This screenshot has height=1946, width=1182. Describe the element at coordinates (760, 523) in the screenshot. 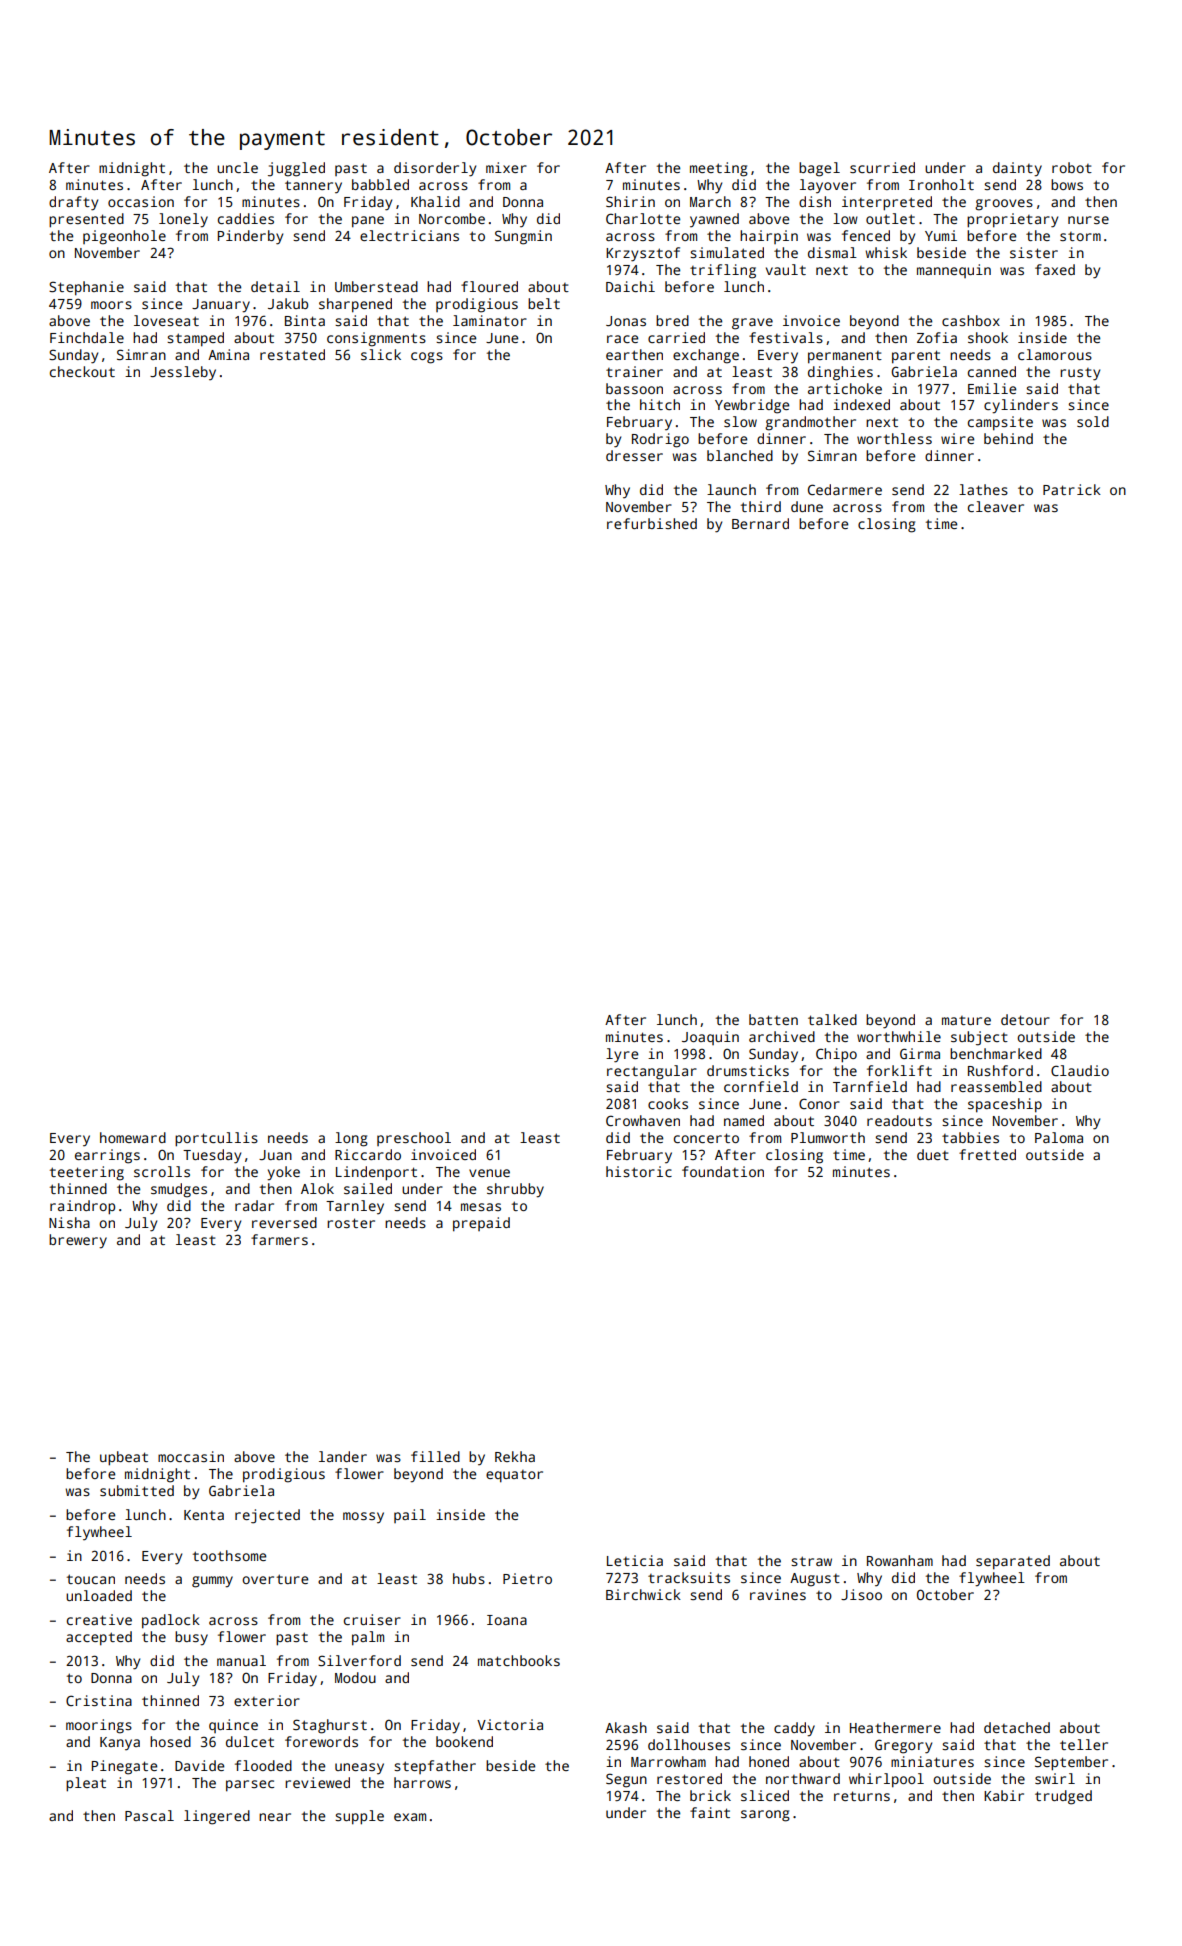

I see `Bernard` at that location.
